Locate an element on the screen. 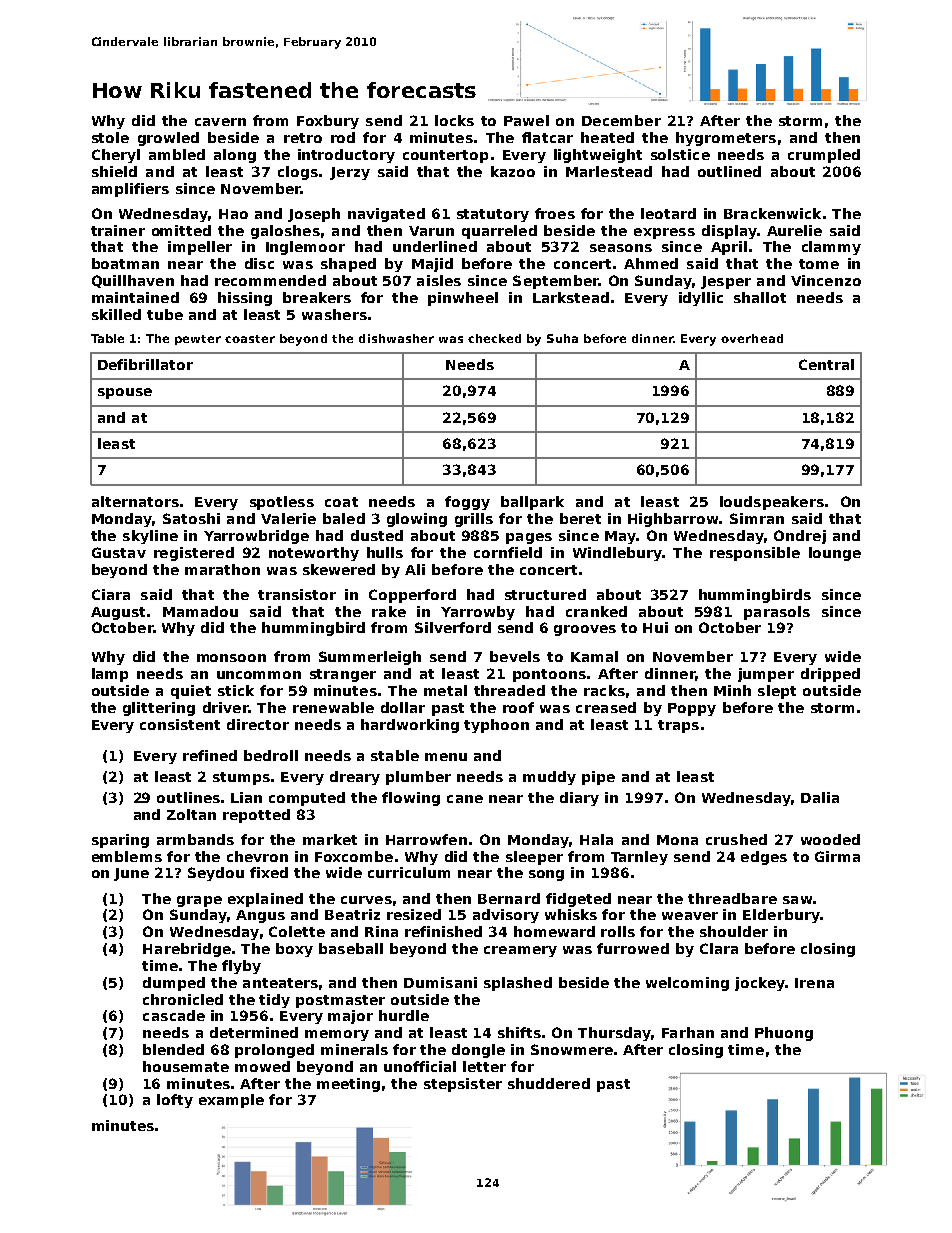  lofty is located at coordinates (175, 1101).
